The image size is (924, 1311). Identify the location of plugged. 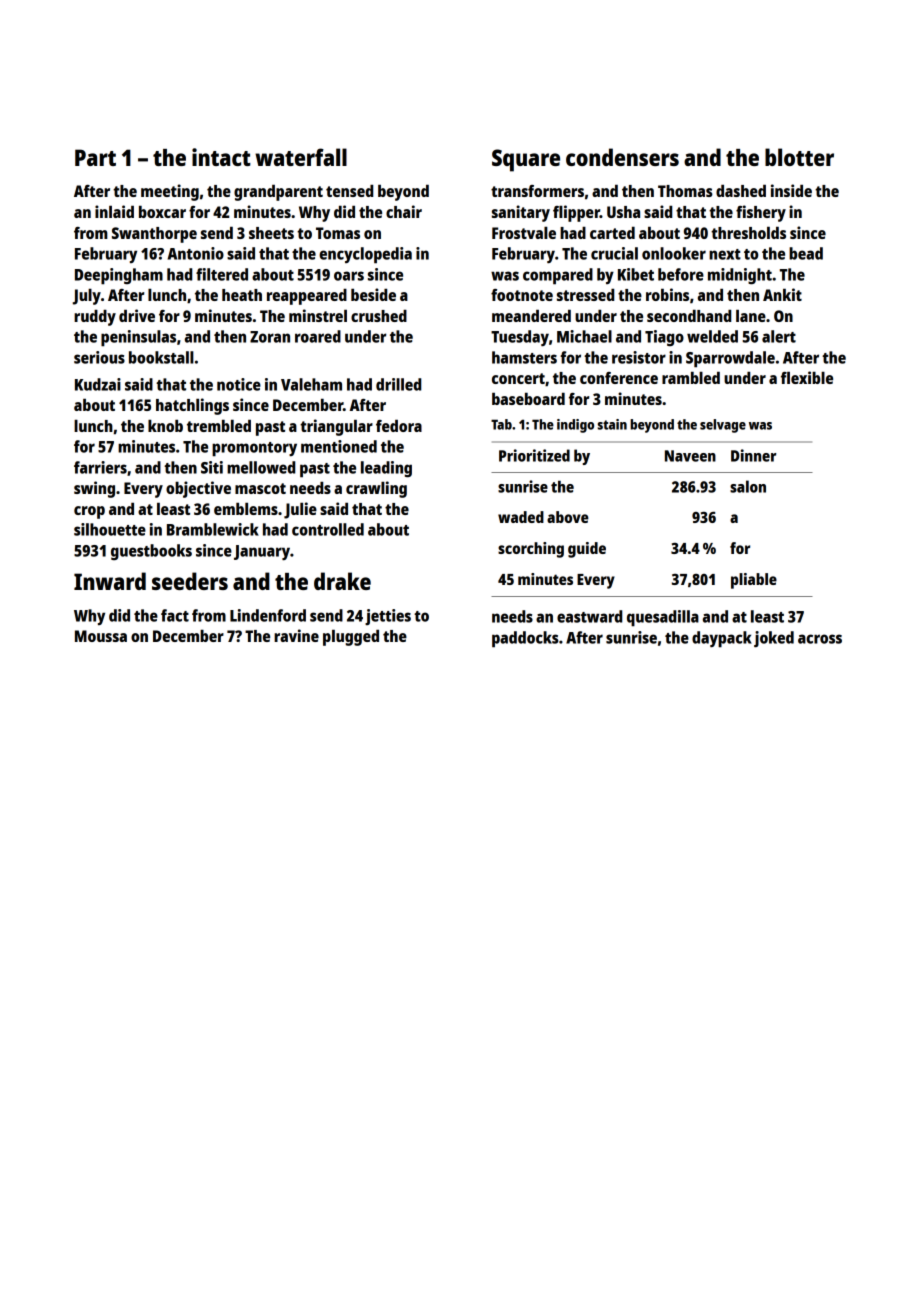
(351, 638).
